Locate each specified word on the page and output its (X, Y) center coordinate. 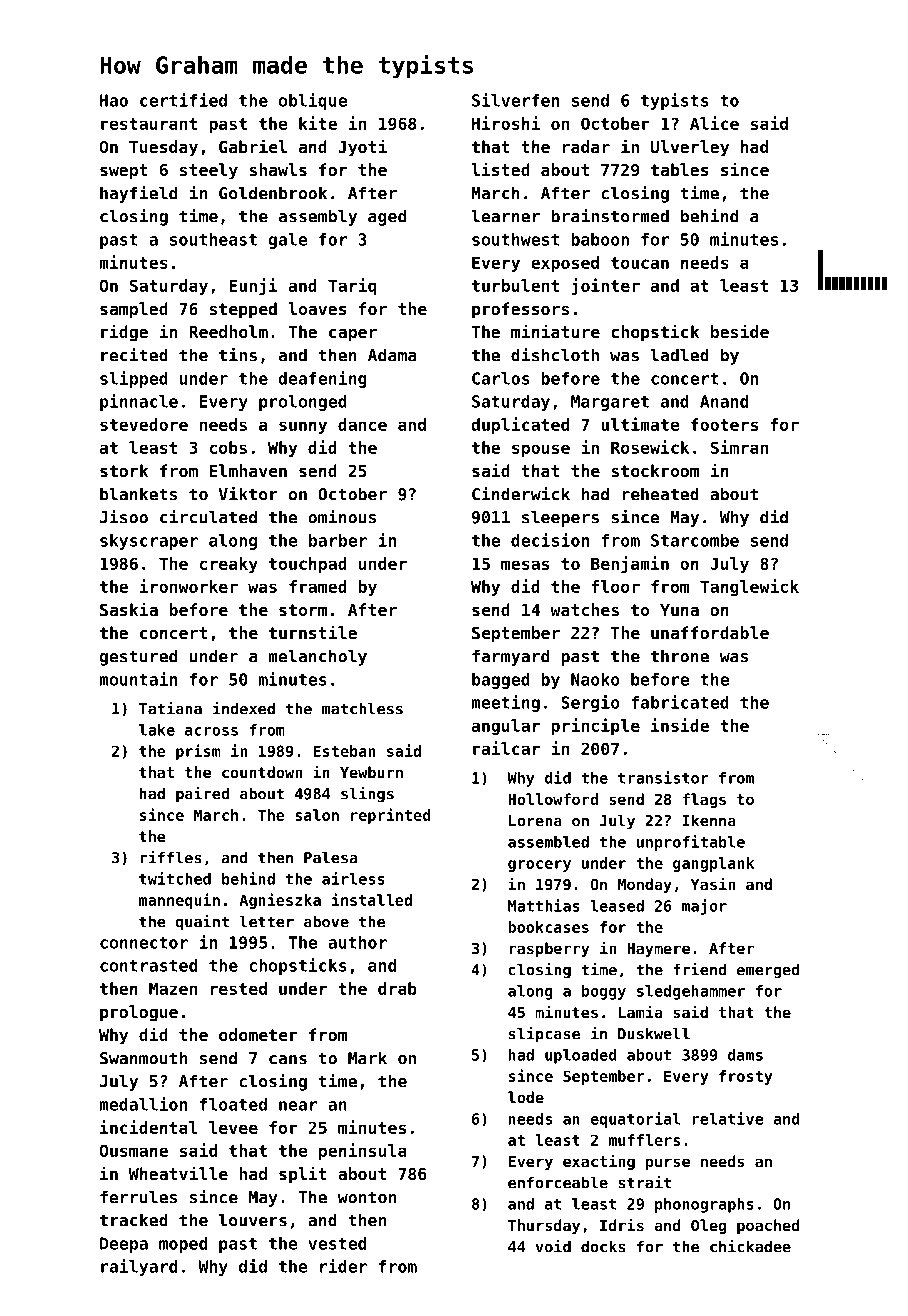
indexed (244, 708)
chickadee (750, 1246)
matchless (362, 708)
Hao (114, 100)
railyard (139, 1267)
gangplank (713, 864)
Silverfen (515, 100)
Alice (714, 123)
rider (343, 1266)
